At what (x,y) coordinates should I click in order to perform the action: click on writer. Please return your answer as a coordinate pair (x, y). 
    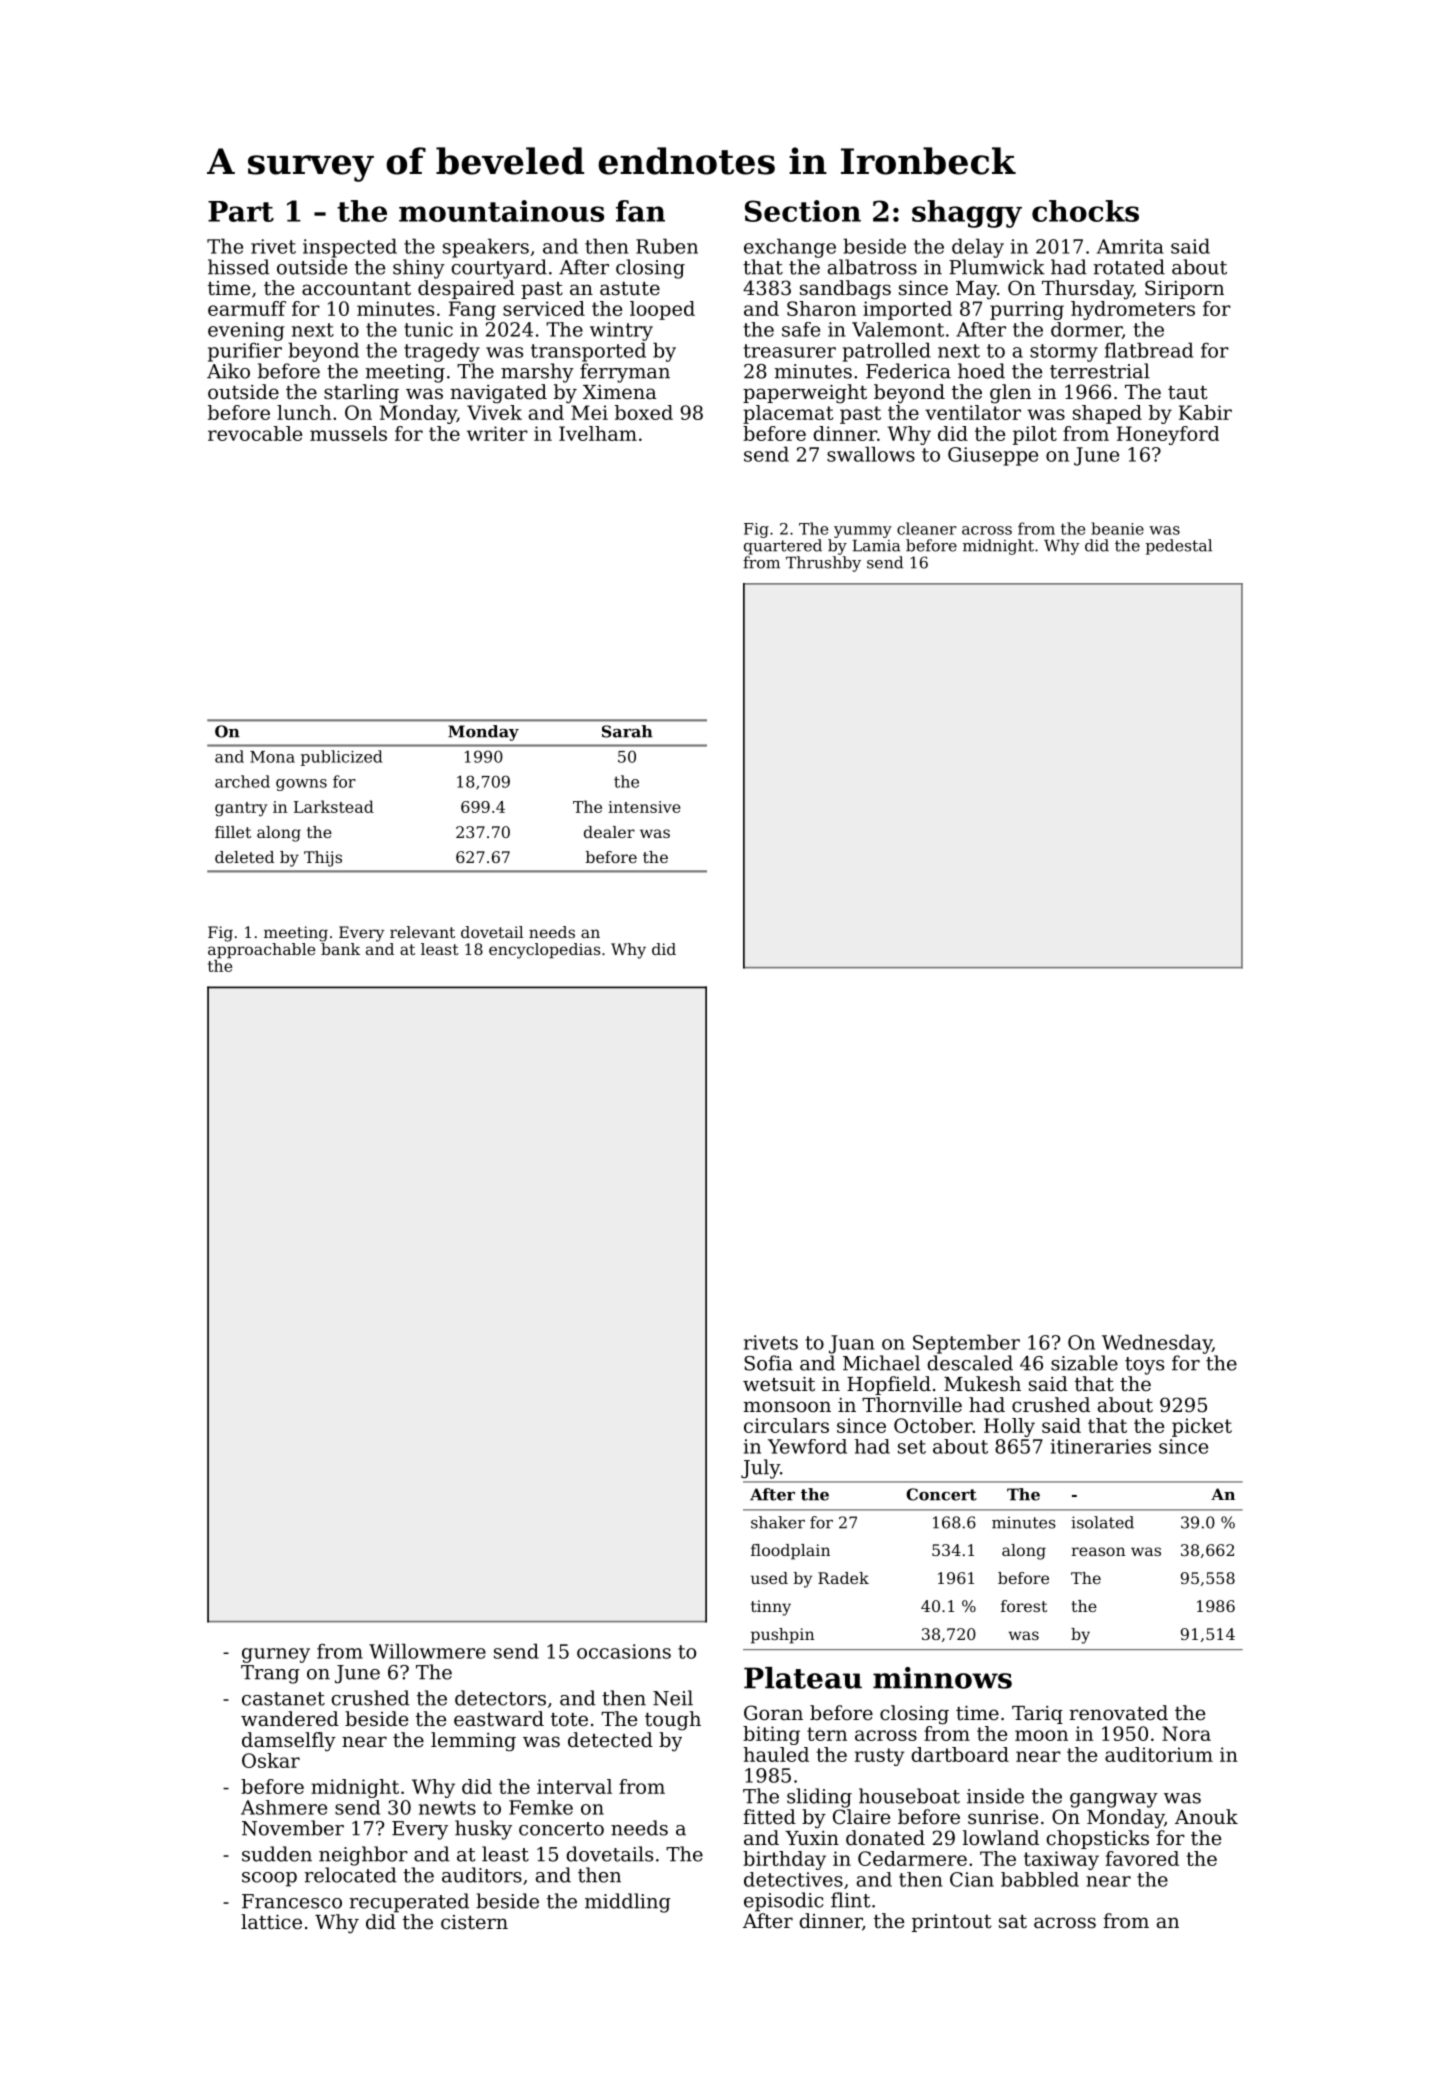
    Looking at the image, I should click on (497, 433).
